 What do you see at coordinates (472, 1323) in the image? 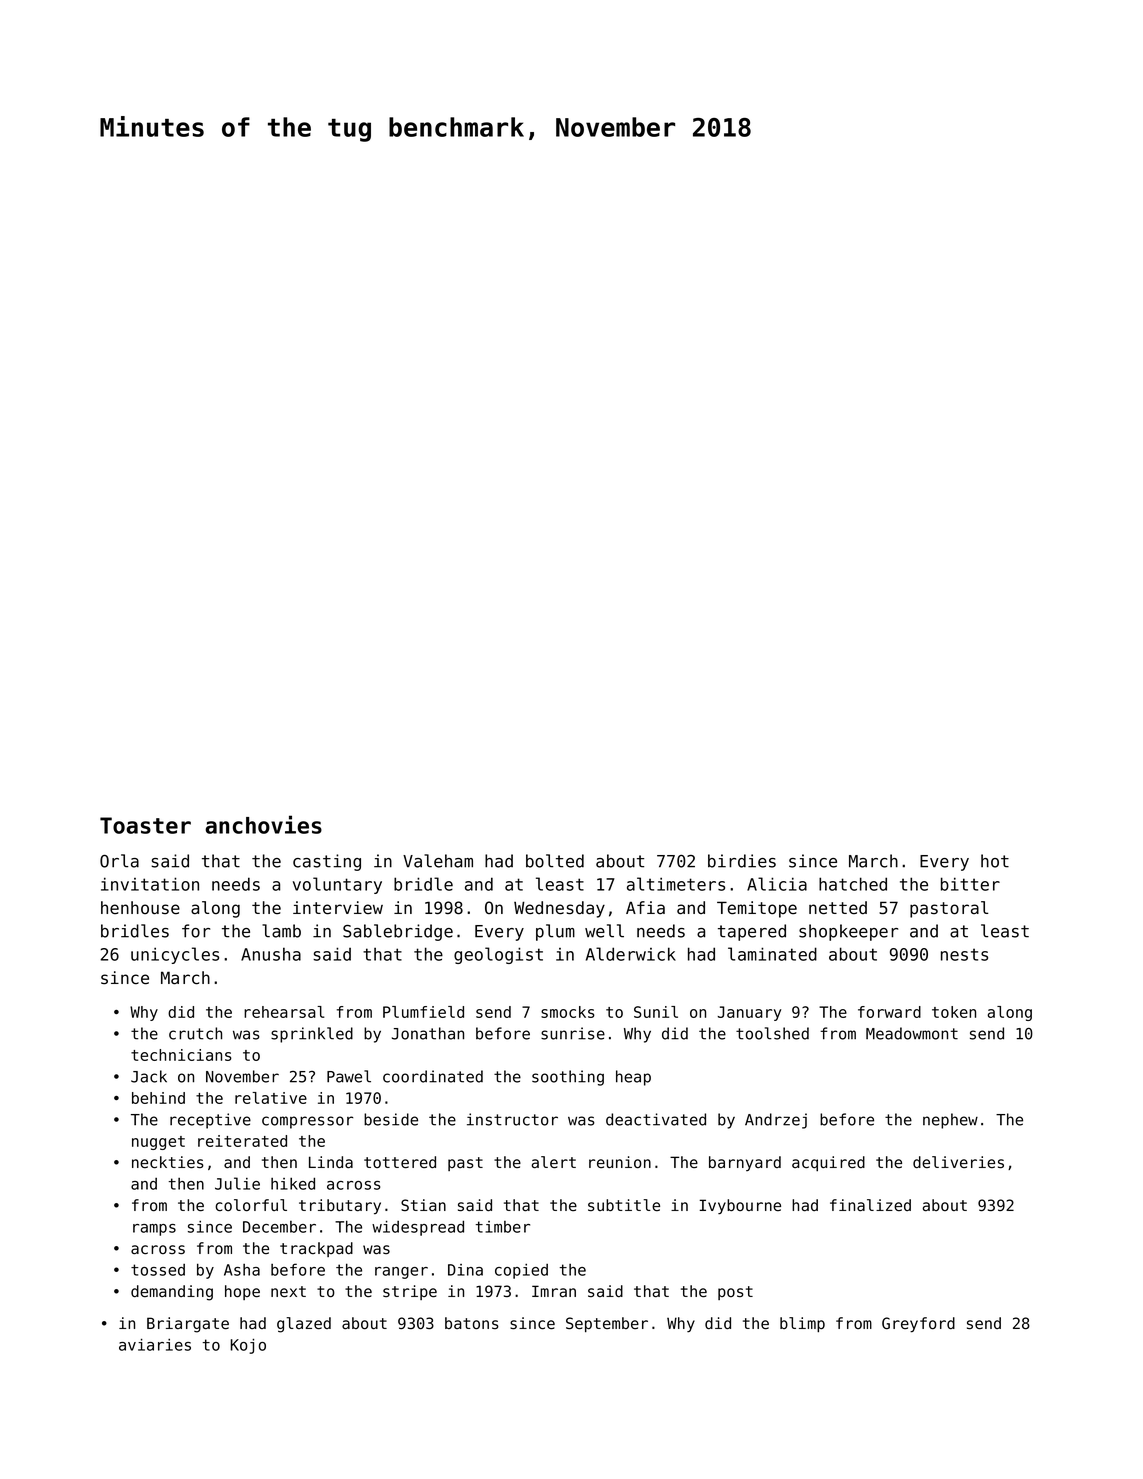
I see `batons` at bounding box center [472, 1323].
